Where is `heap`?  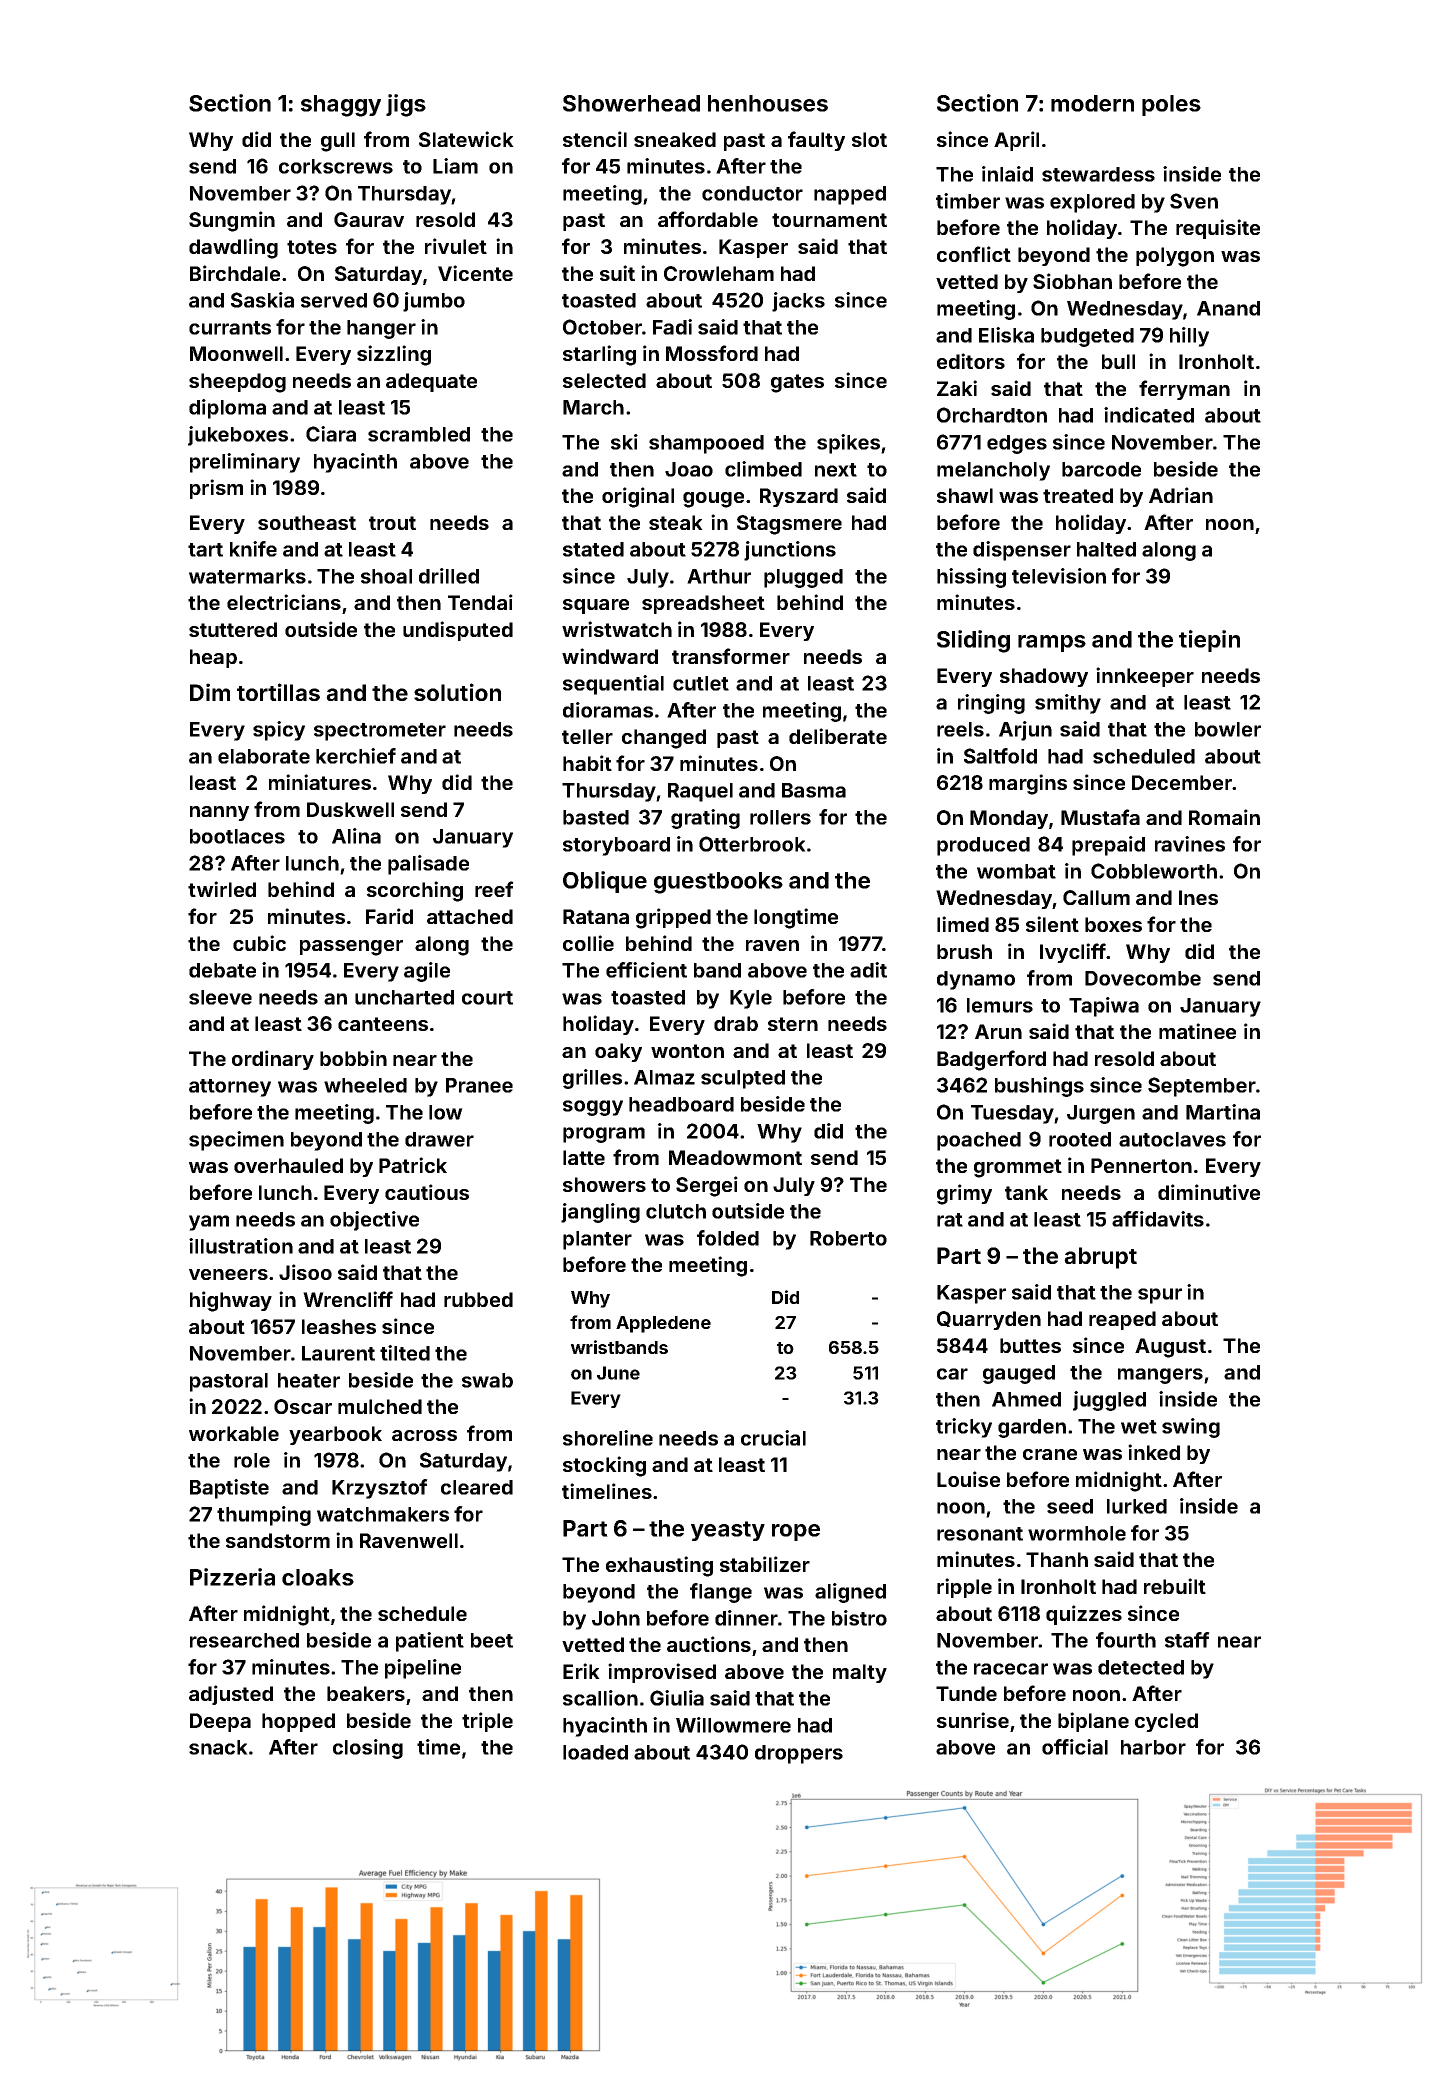 heap is located at coordinates (213, 658).
